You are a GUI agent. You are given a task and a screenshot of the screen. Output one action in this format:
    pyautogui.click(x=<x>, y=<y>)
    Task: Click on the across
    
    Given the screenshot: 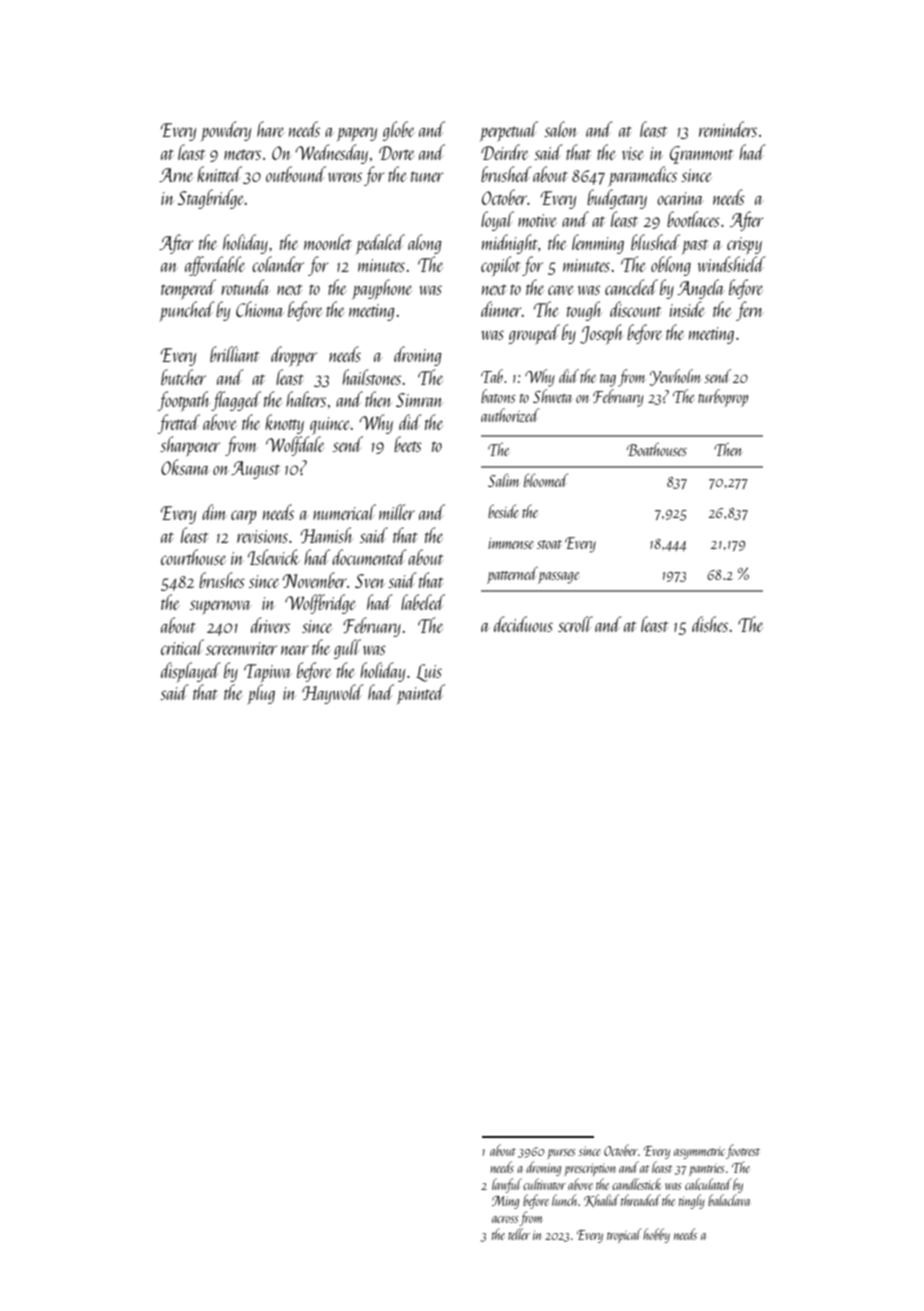 What is the action you would take?
    pyautogui.click(x=505, y=1219)
